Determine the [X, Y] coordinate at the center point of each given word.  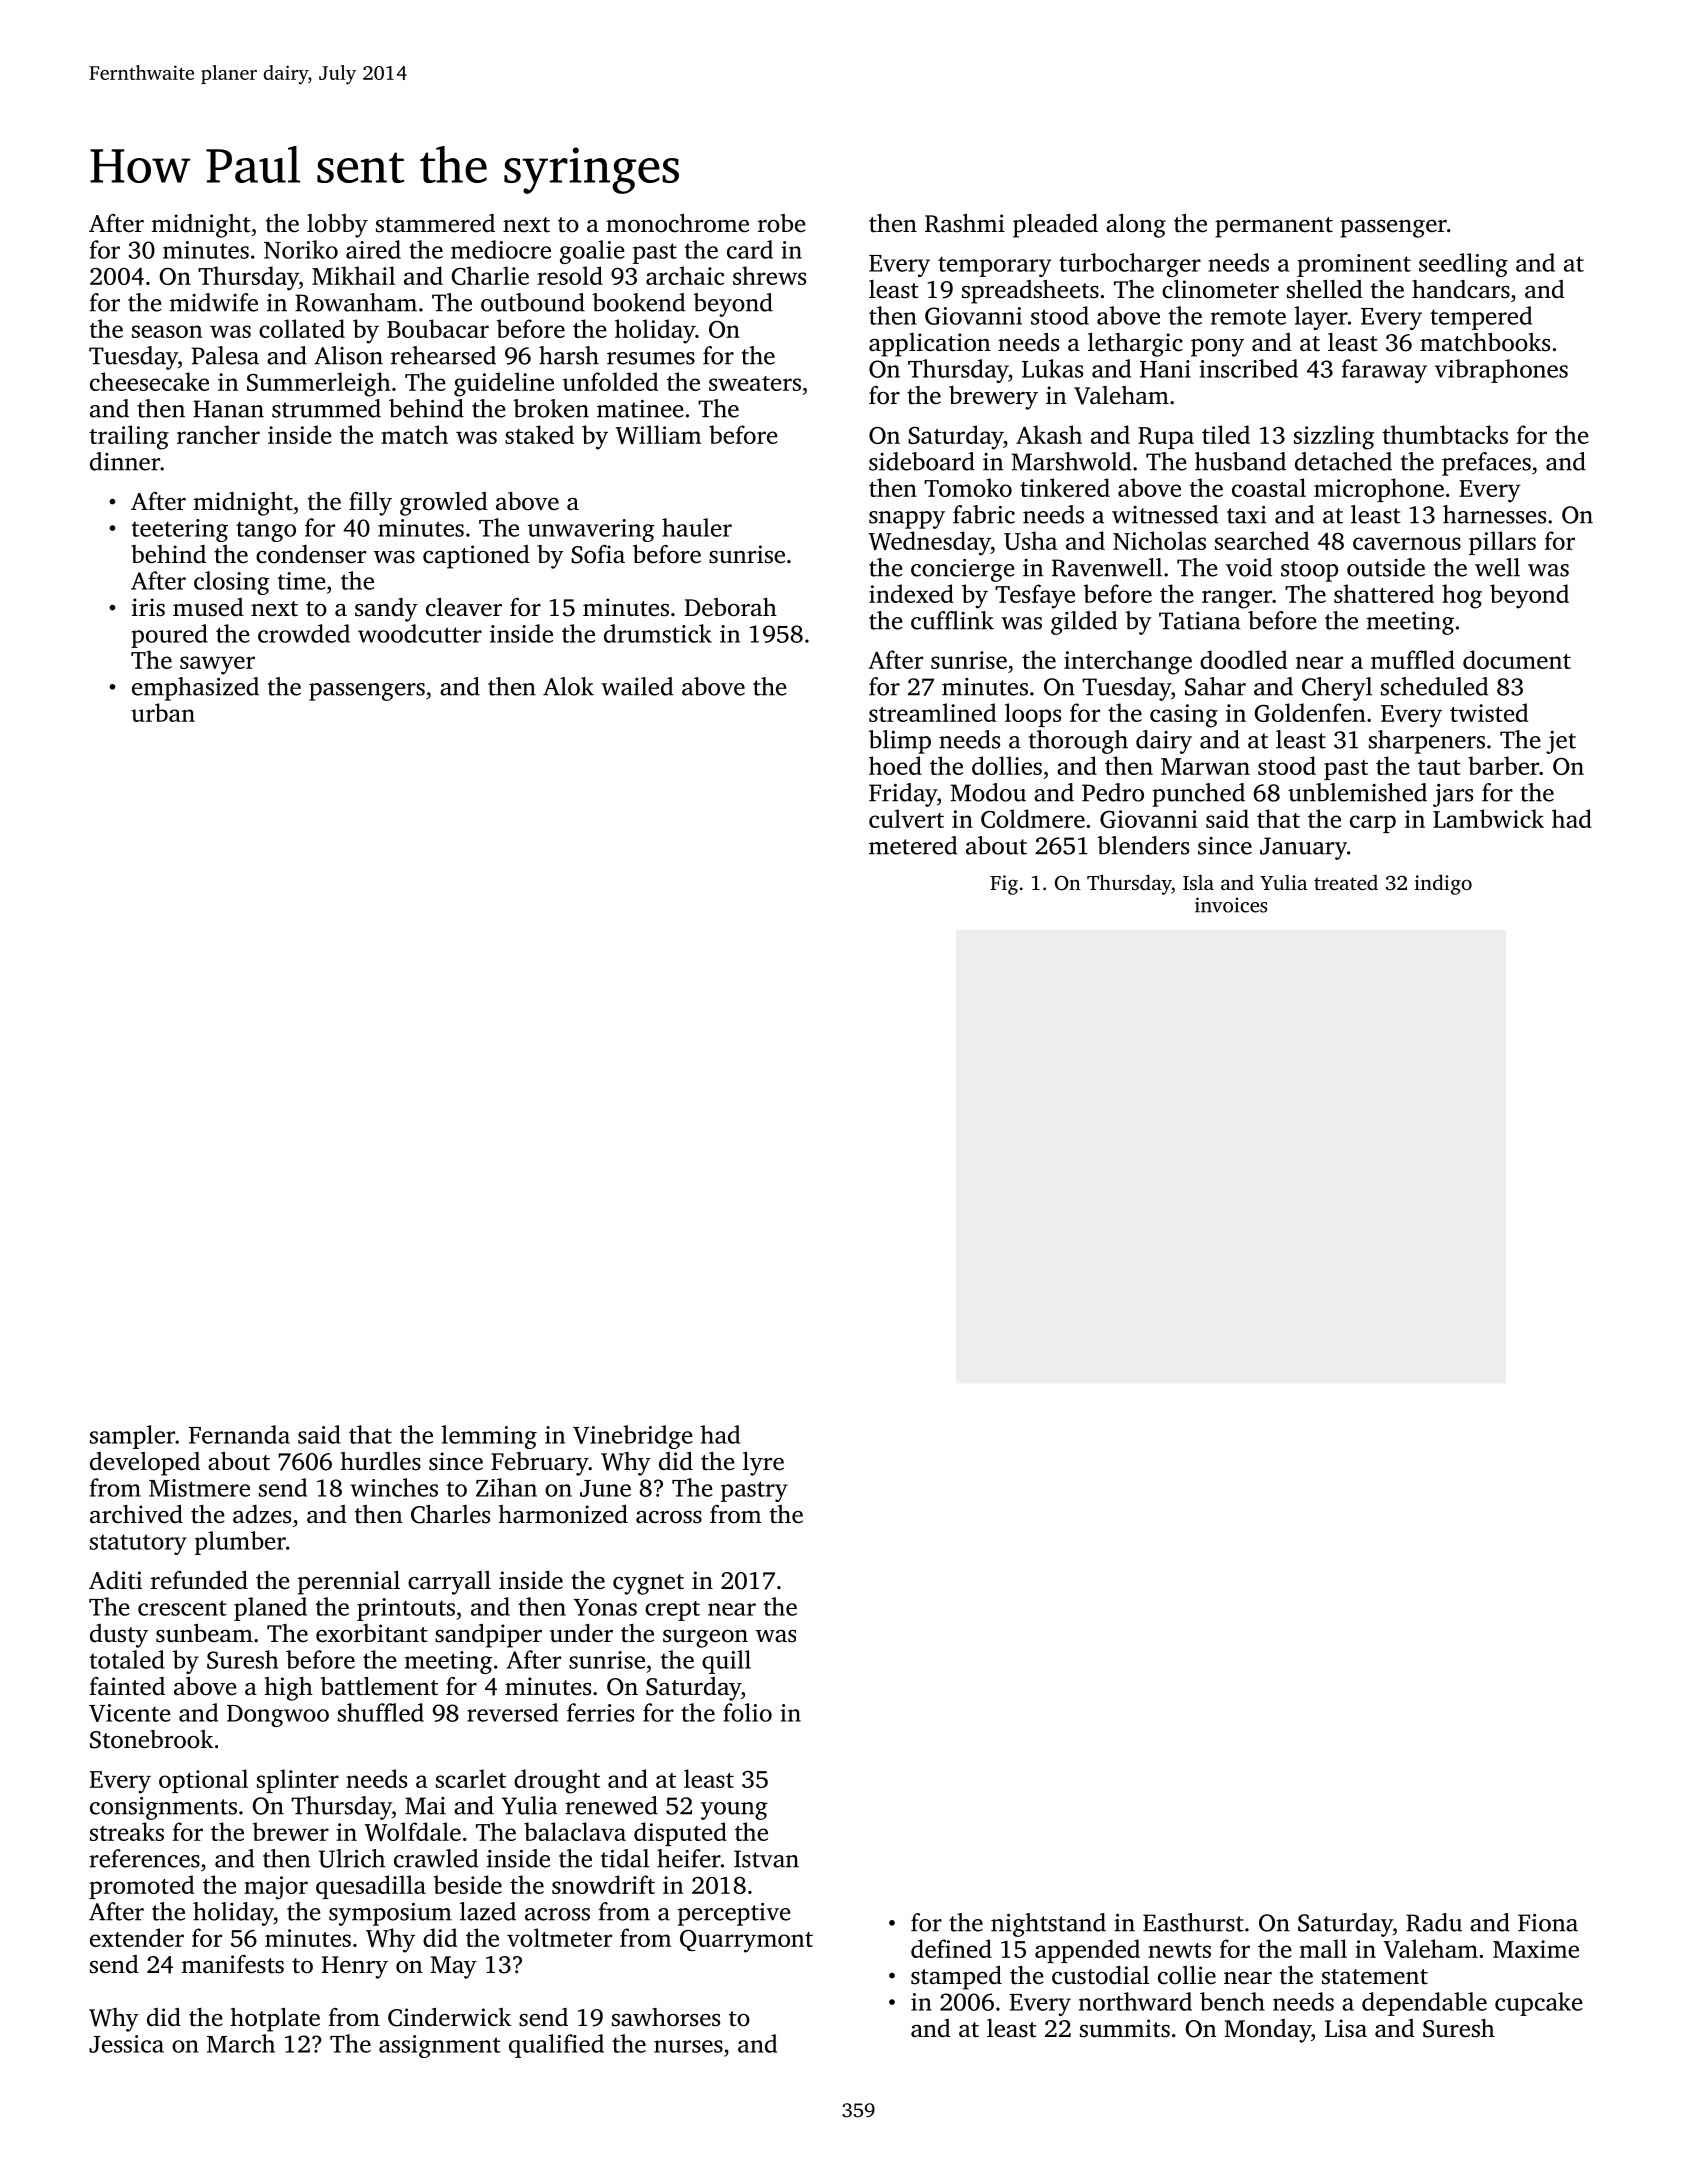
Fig [1004, 885]
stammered [435, 223]
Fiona [1548, 1923]
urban [163, 712]
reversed [512, 1712]
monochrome [677, 223]
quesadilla [371, 1887]
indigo [1443, 884]
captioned [476, 557]
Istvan [766, 1859]
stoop [1309, 571]
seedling [1463, 265]
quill [726, 1662]
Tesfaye [1035, 596]
